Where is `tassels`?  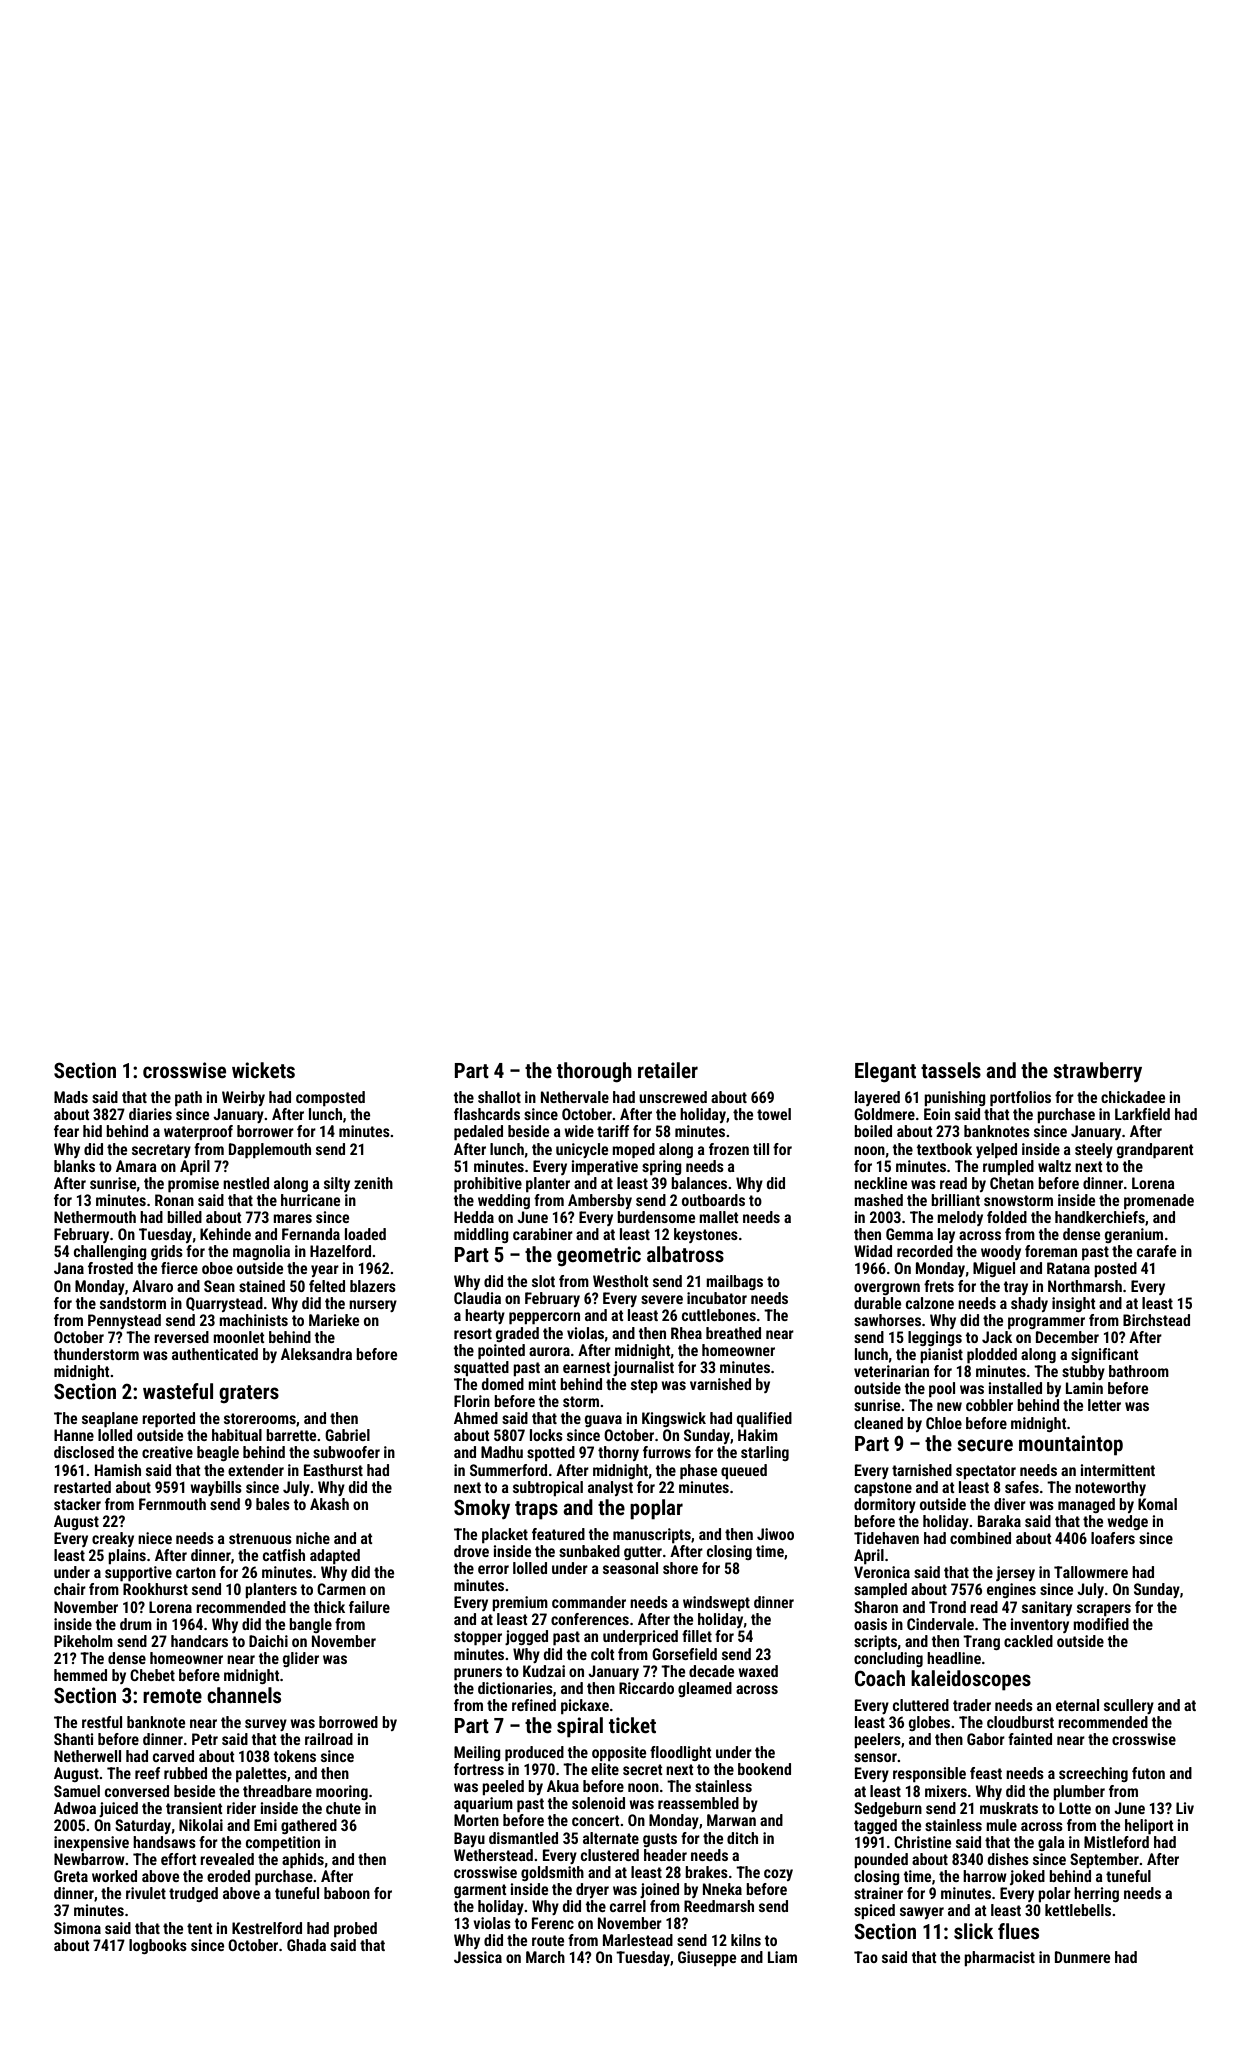 tassels is located at coordinates (951, 1070).
